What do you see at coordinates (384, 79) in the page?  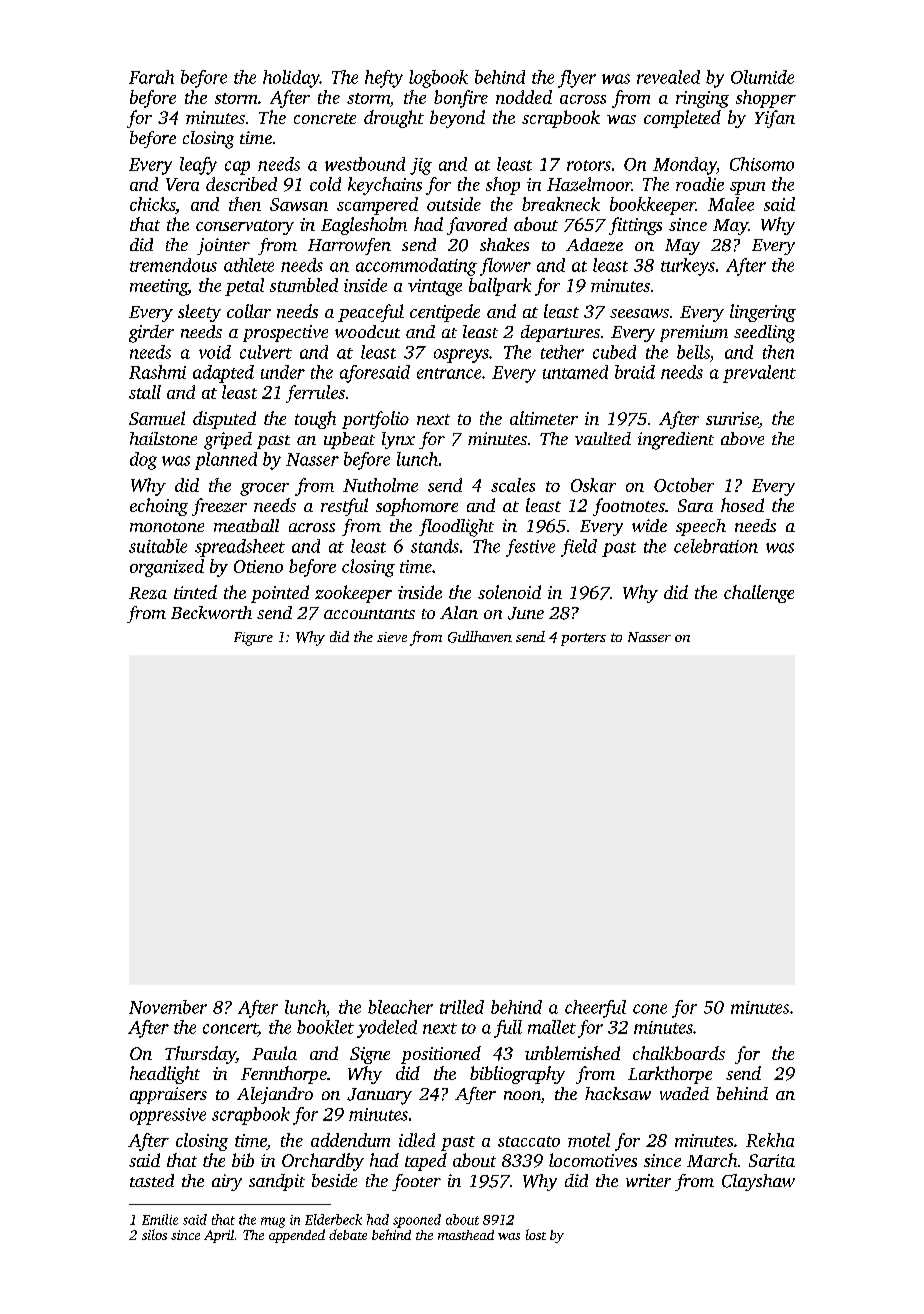 I see `hefty` at bounding box center [384, 79].
